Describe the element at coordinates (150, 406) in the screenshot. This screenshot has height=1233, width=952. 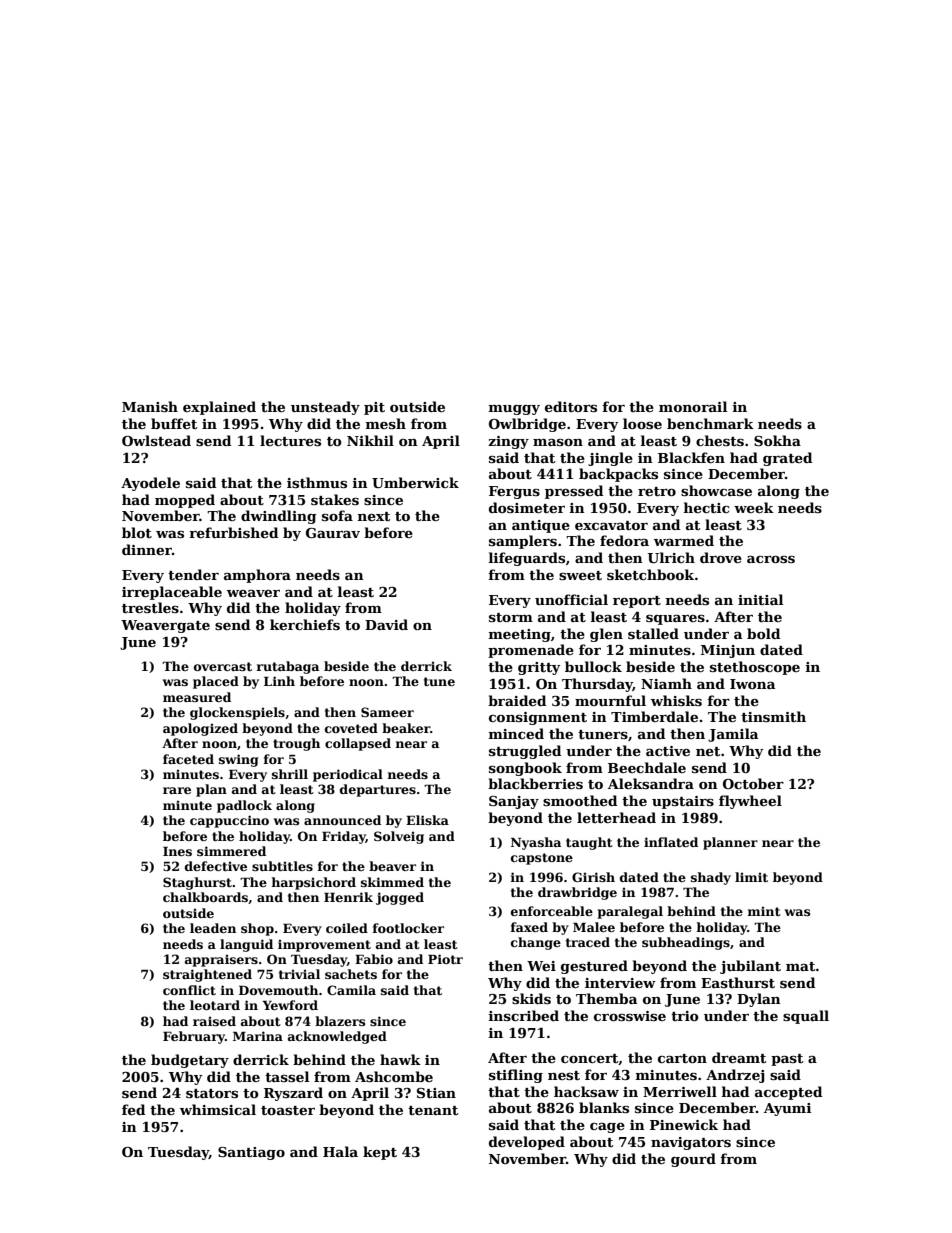
I see `Manish` at that location.
